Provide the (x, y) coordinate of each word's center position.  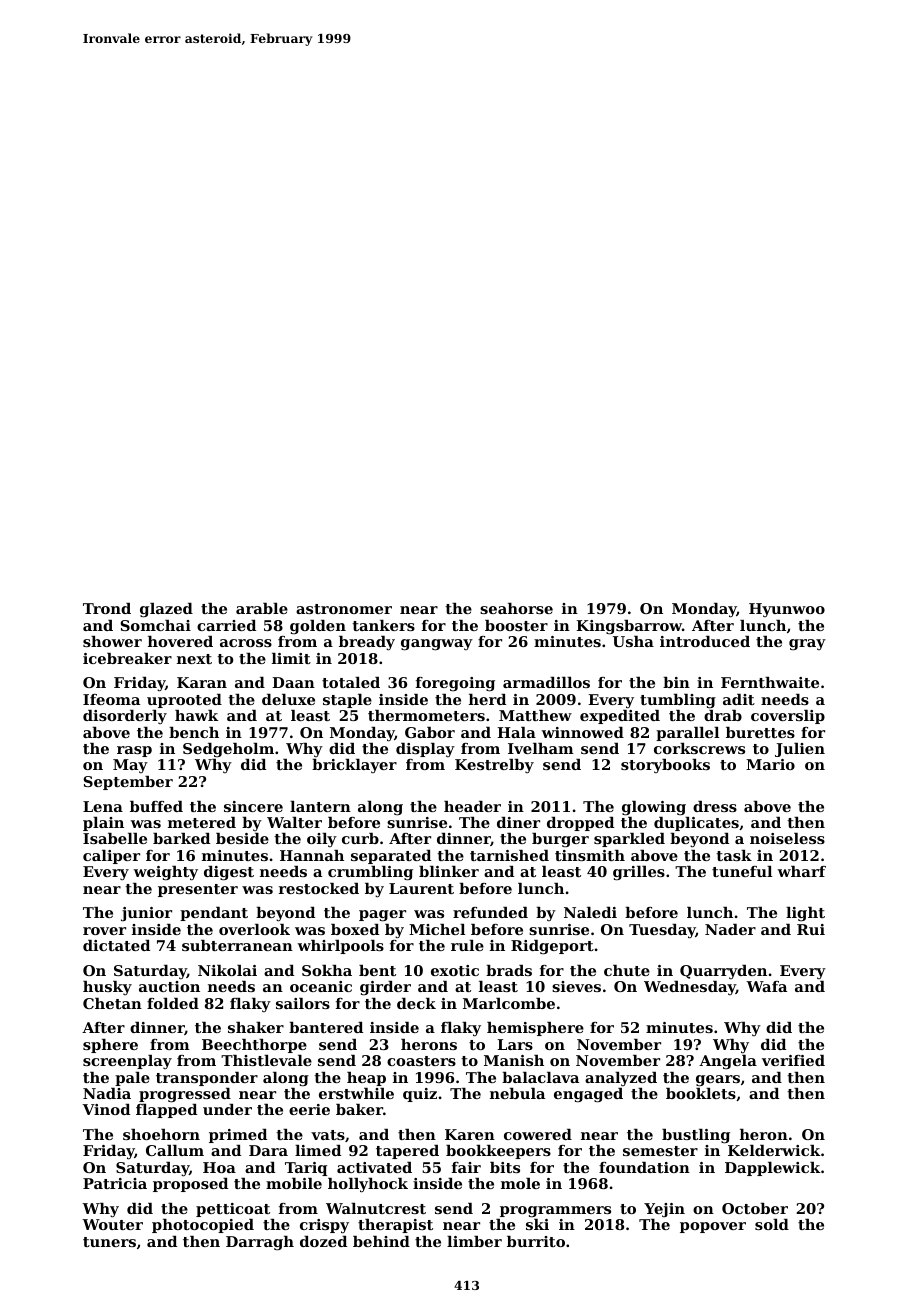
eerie (309, 1109)
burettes (760, 732)
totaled (351, 682)
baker (359, 1109)
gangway (437, 645)
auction (169, 986)
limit (291, 658)
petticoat (233, 1210)
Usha (633, 641)
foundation (644, 1167)
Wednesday (690, 988)
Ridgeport (552, 947)
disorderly (125, 717)
